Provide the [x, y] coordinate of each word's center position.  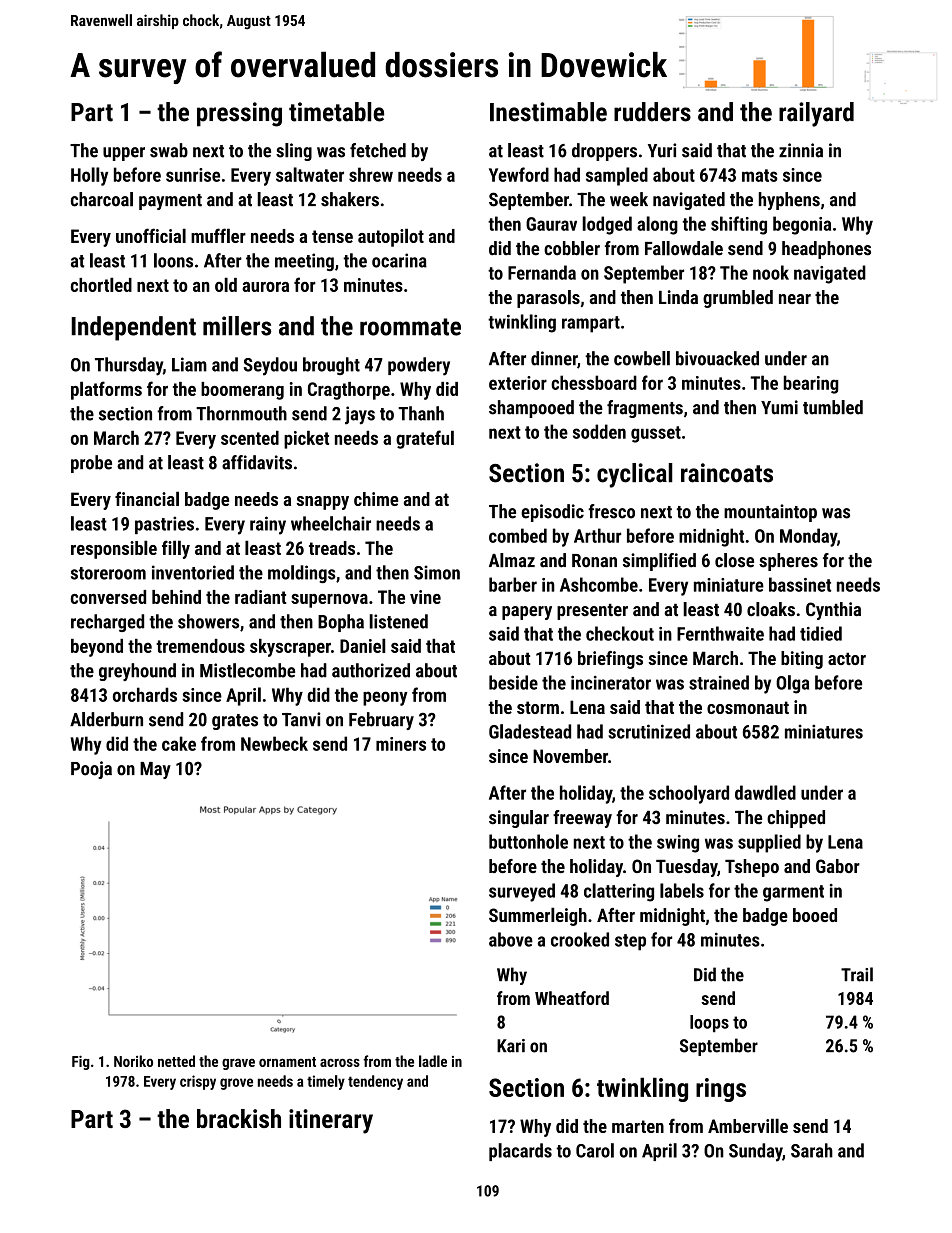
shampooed [531, 409]
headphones [826, 250]
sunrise [193, 175]
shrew [371, 174]
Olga [792, 684]
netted [176, 1061]
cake [179, 743]
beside [513, 682]
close [734, 560]
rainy [268, 525]
